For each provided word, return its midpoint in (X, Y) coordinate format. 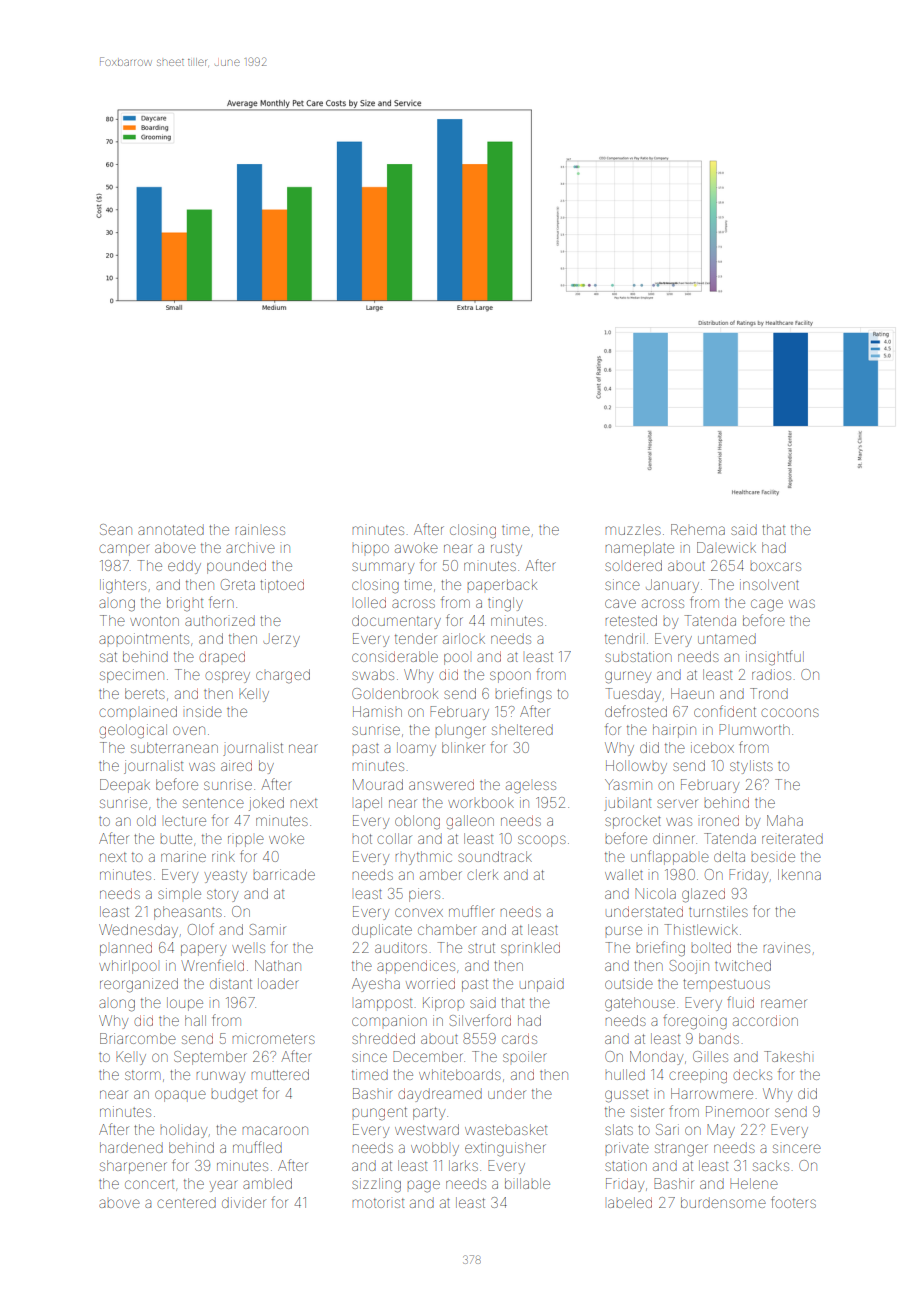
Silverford (480, 1020)
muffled (257, 1147)
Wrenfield (212, 965)
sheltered (522, 729)
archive (250, 547)
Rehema (698, 529)
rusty (506, 550)
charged (283, 676)
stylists (751, 767)
